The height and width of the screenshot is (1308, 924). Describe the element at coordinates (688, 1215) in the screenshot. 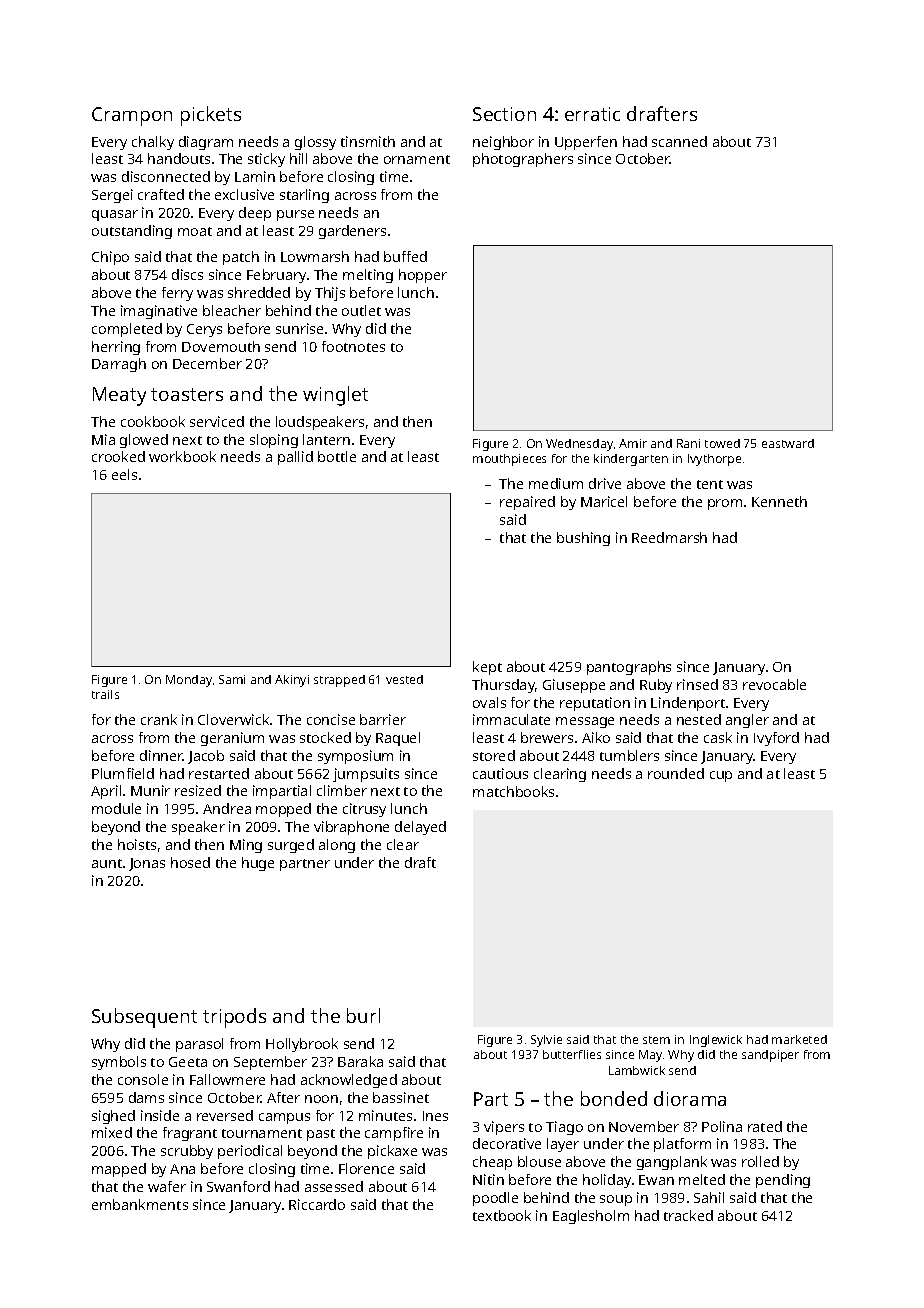

I see `tracked` at that location.
